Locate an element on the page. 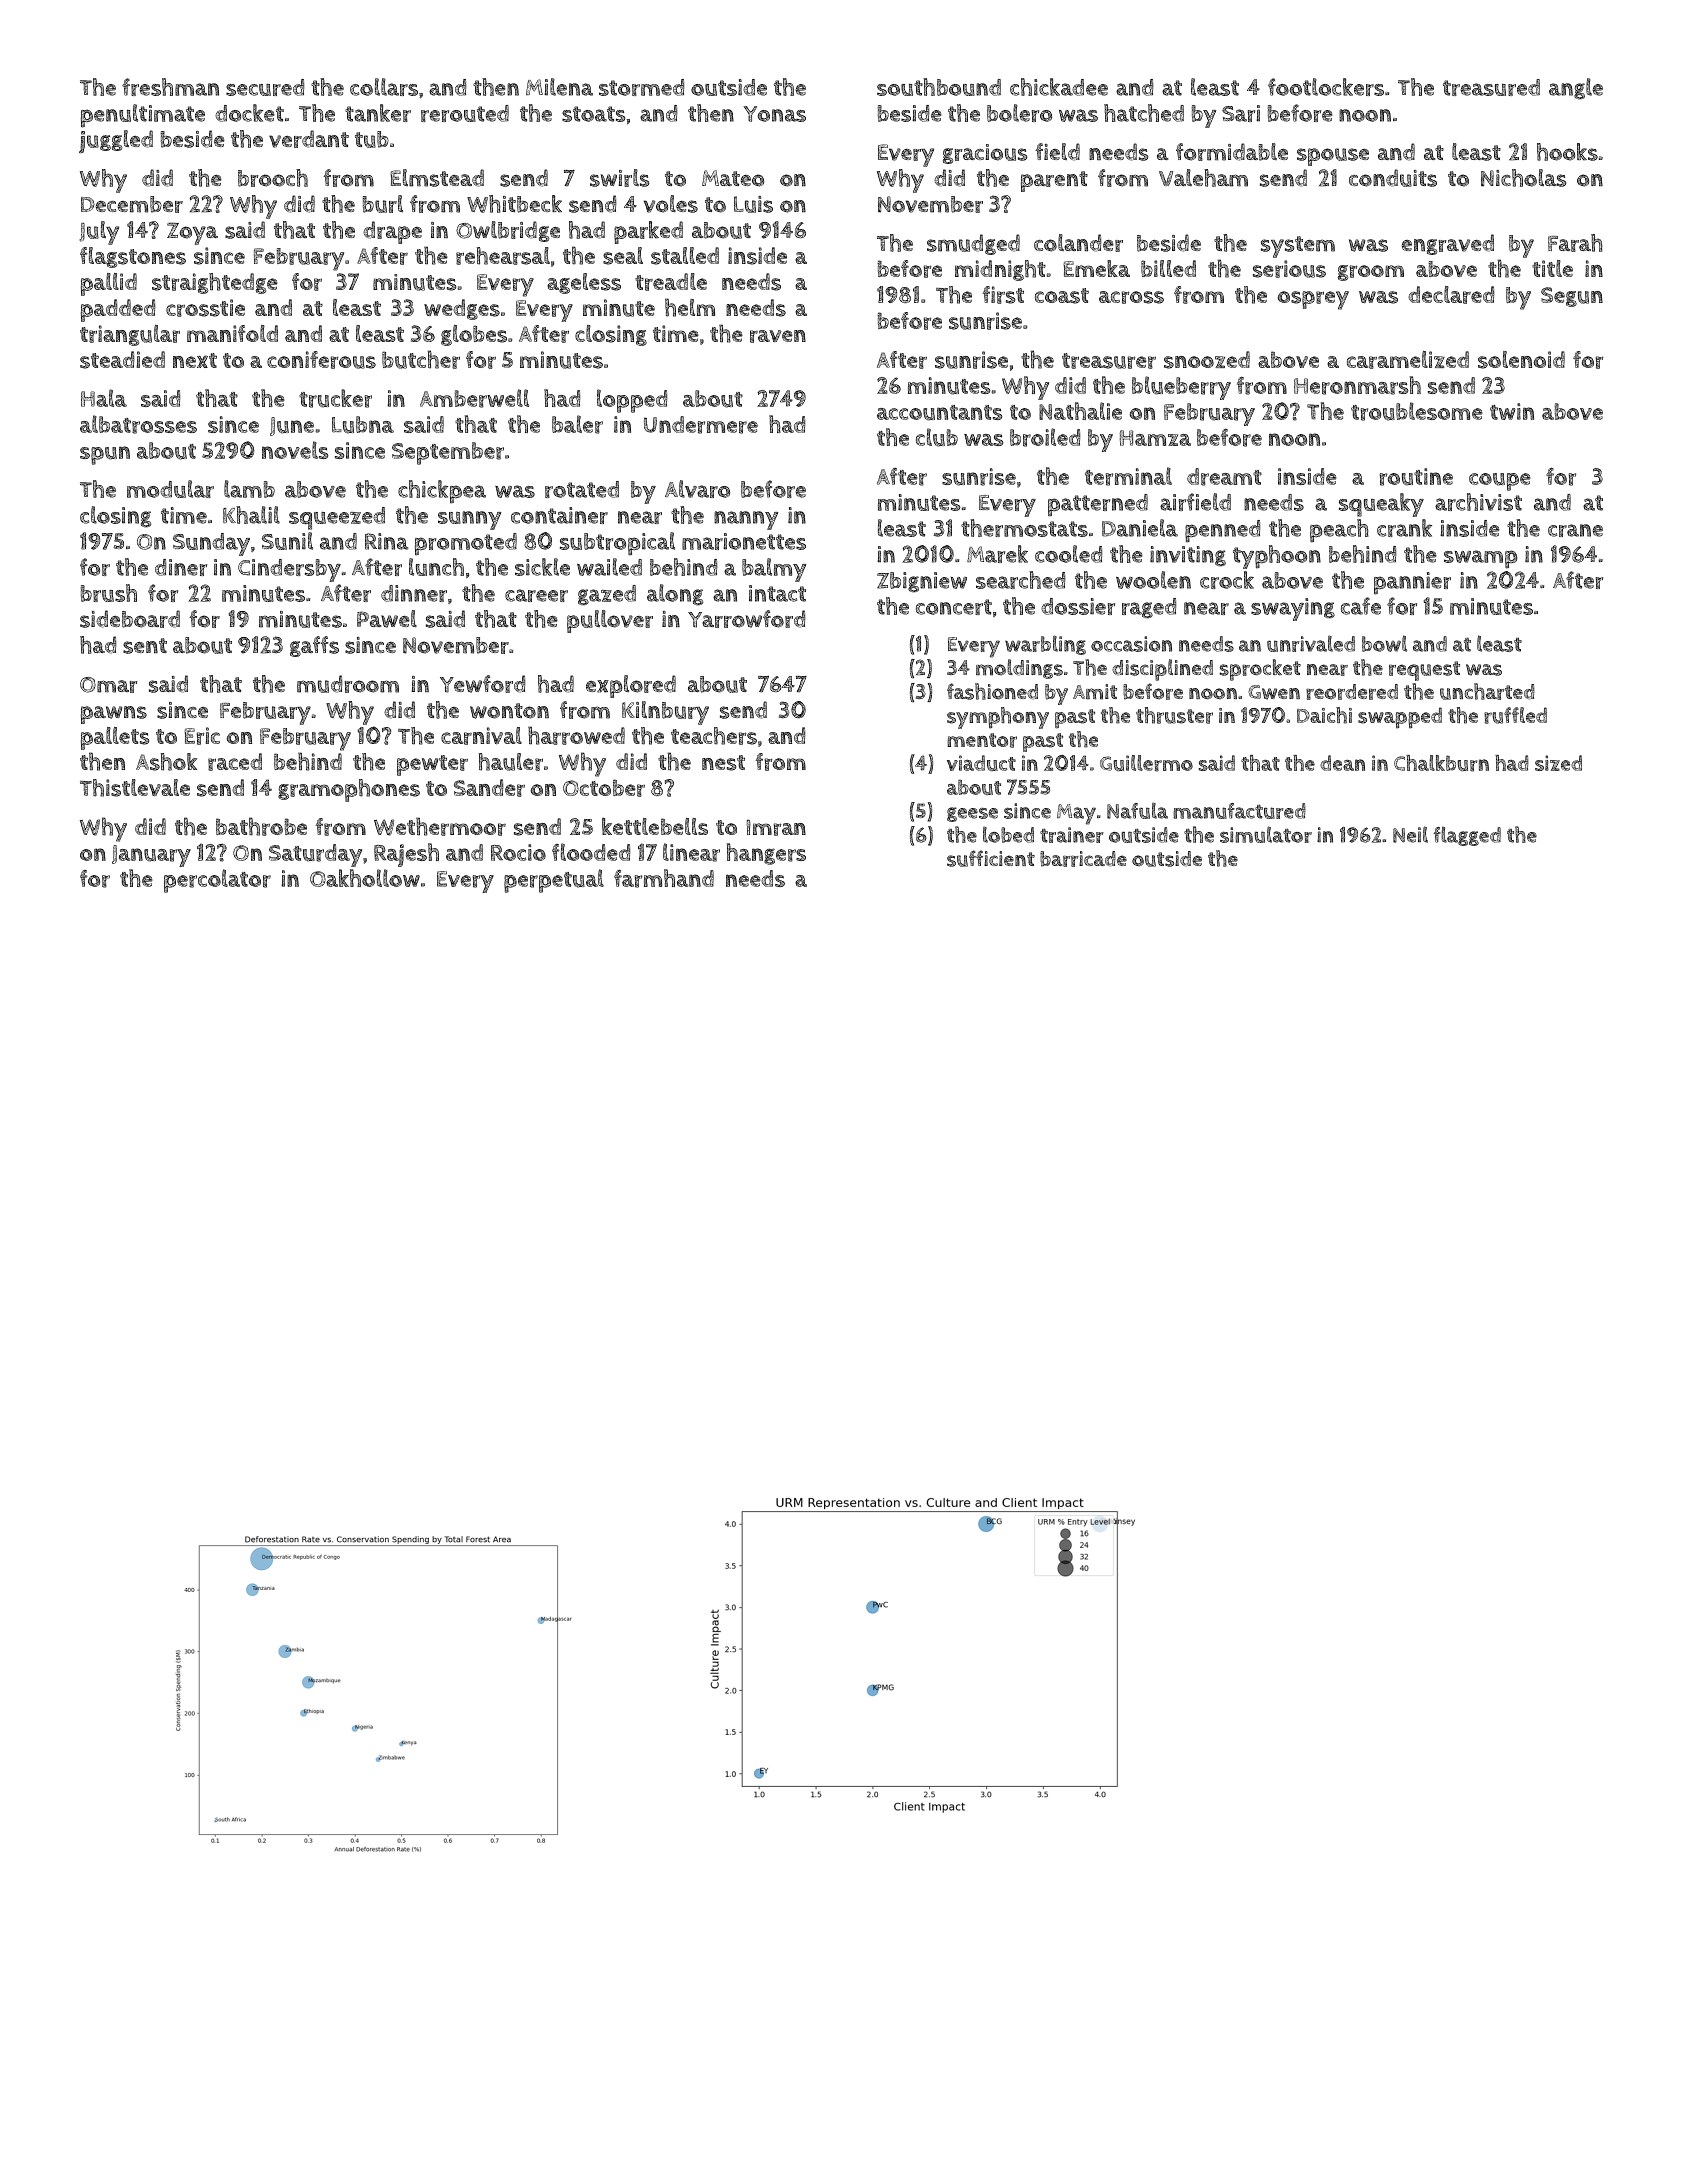 This image has width=1683, height=2178. raven is located at coordinates (778, 336).
